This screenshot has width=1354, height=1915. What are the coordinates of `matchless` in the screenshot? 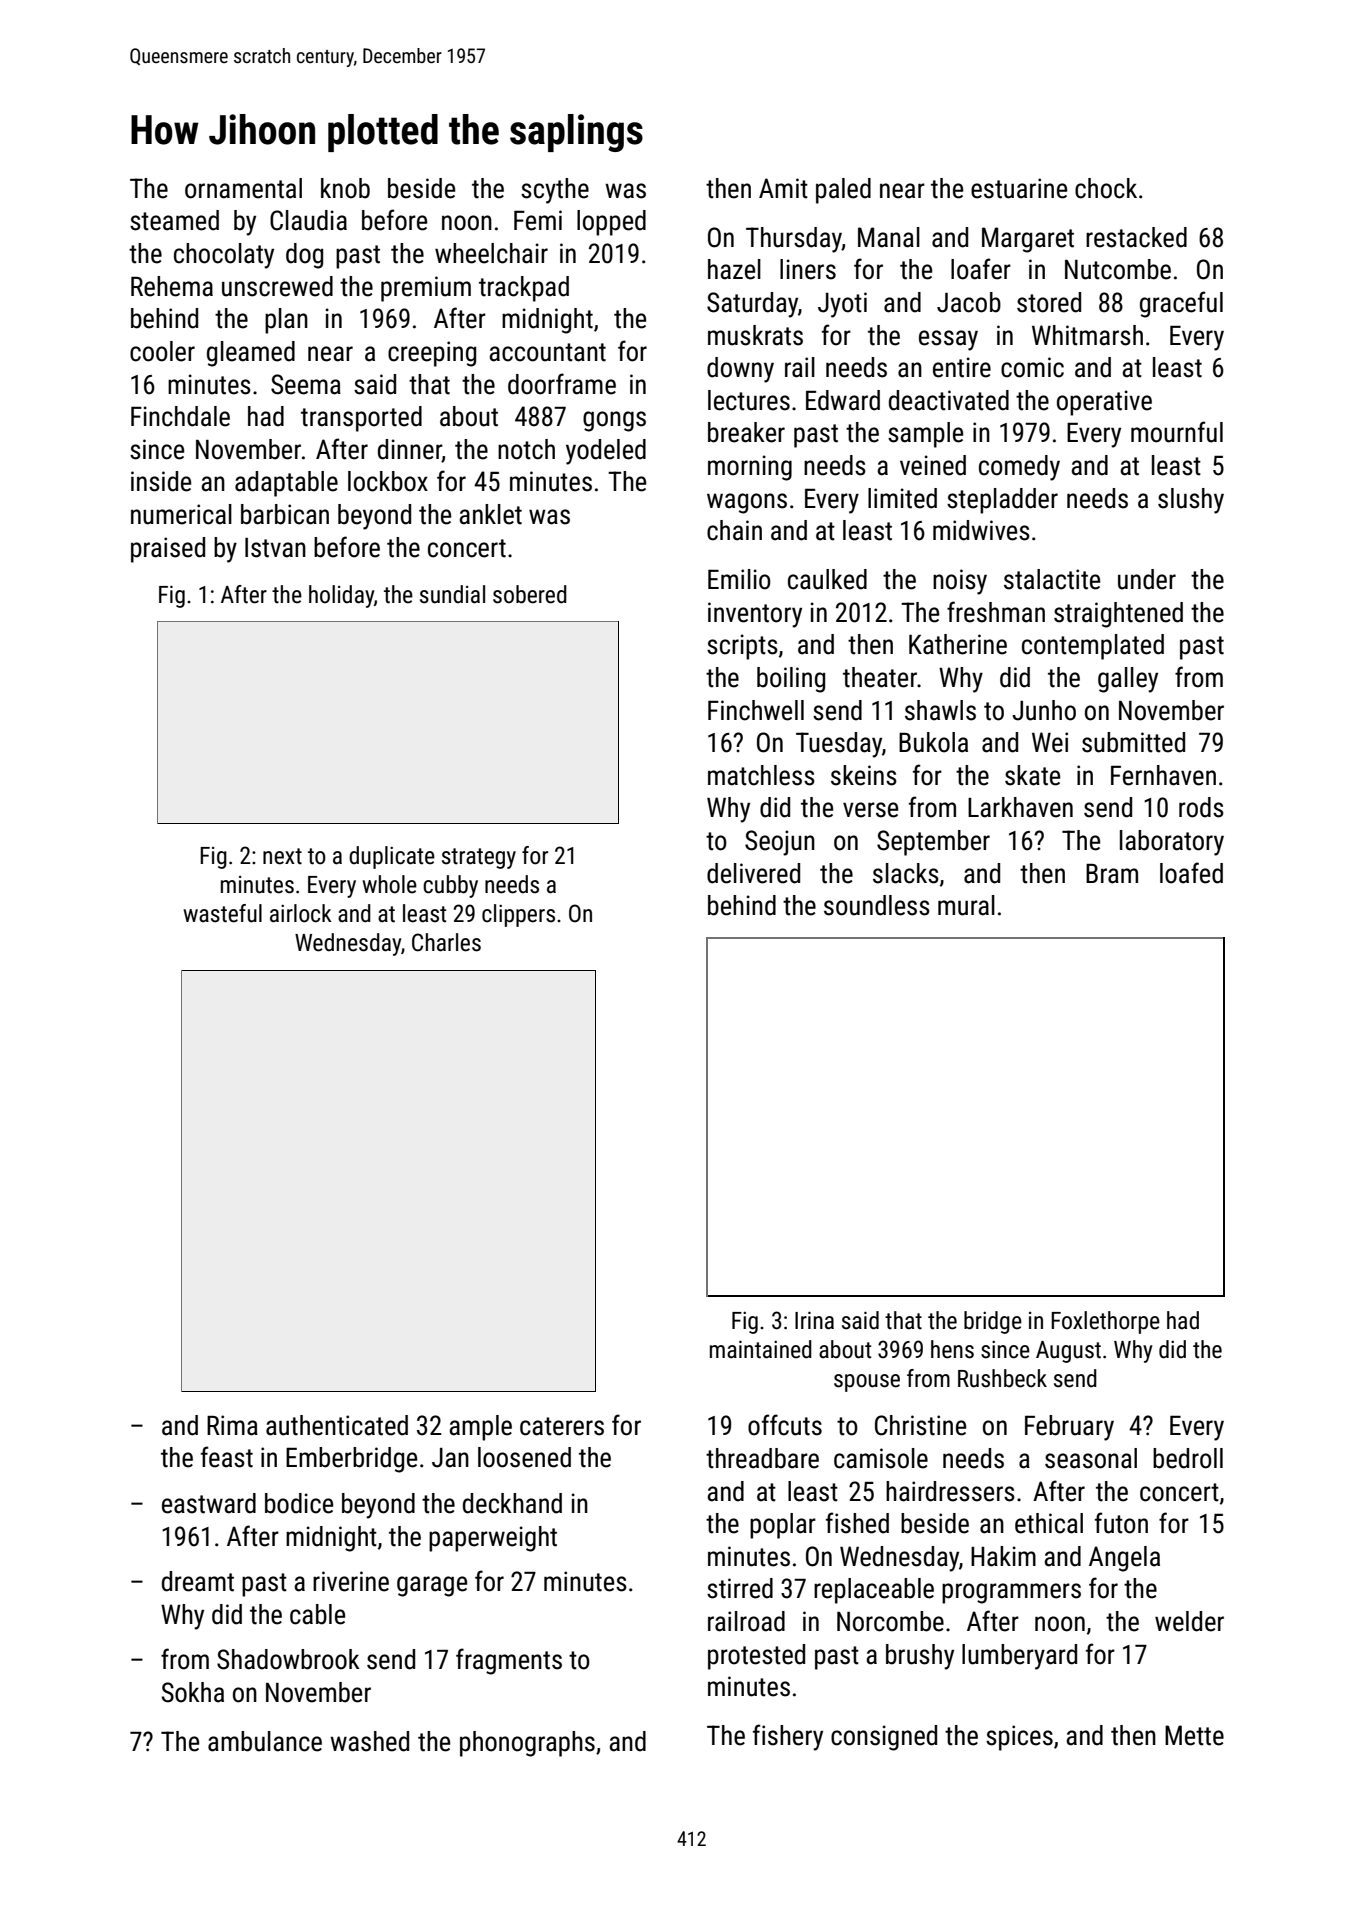 It's located at (761, 775).
